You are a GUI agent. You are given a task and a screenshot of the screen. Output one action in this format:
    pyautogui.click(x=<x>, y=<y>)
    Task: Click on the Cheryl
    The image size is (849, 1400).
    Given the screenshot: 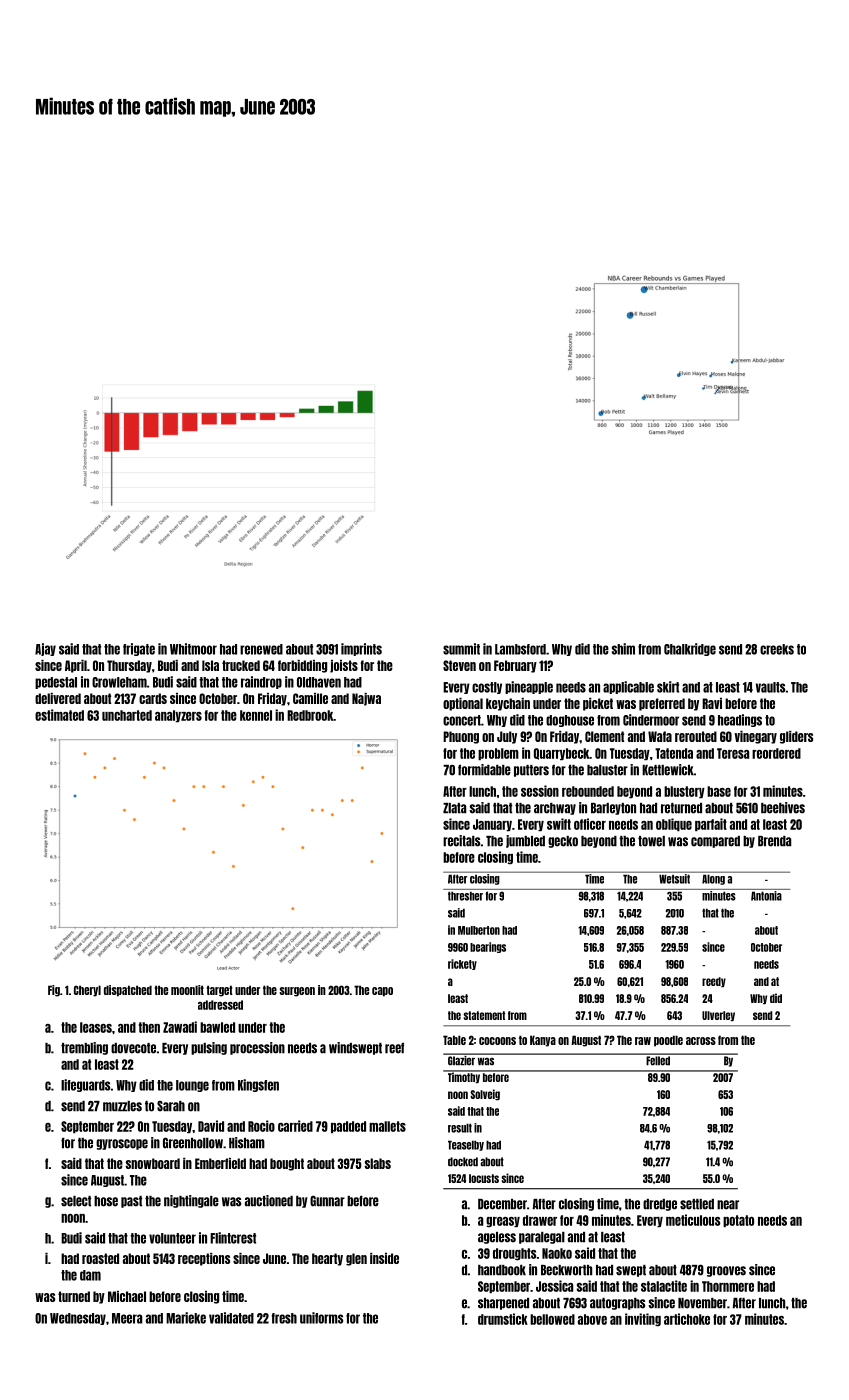 What is the action you would take?
    pyautogui.click(x=87, y=991)
